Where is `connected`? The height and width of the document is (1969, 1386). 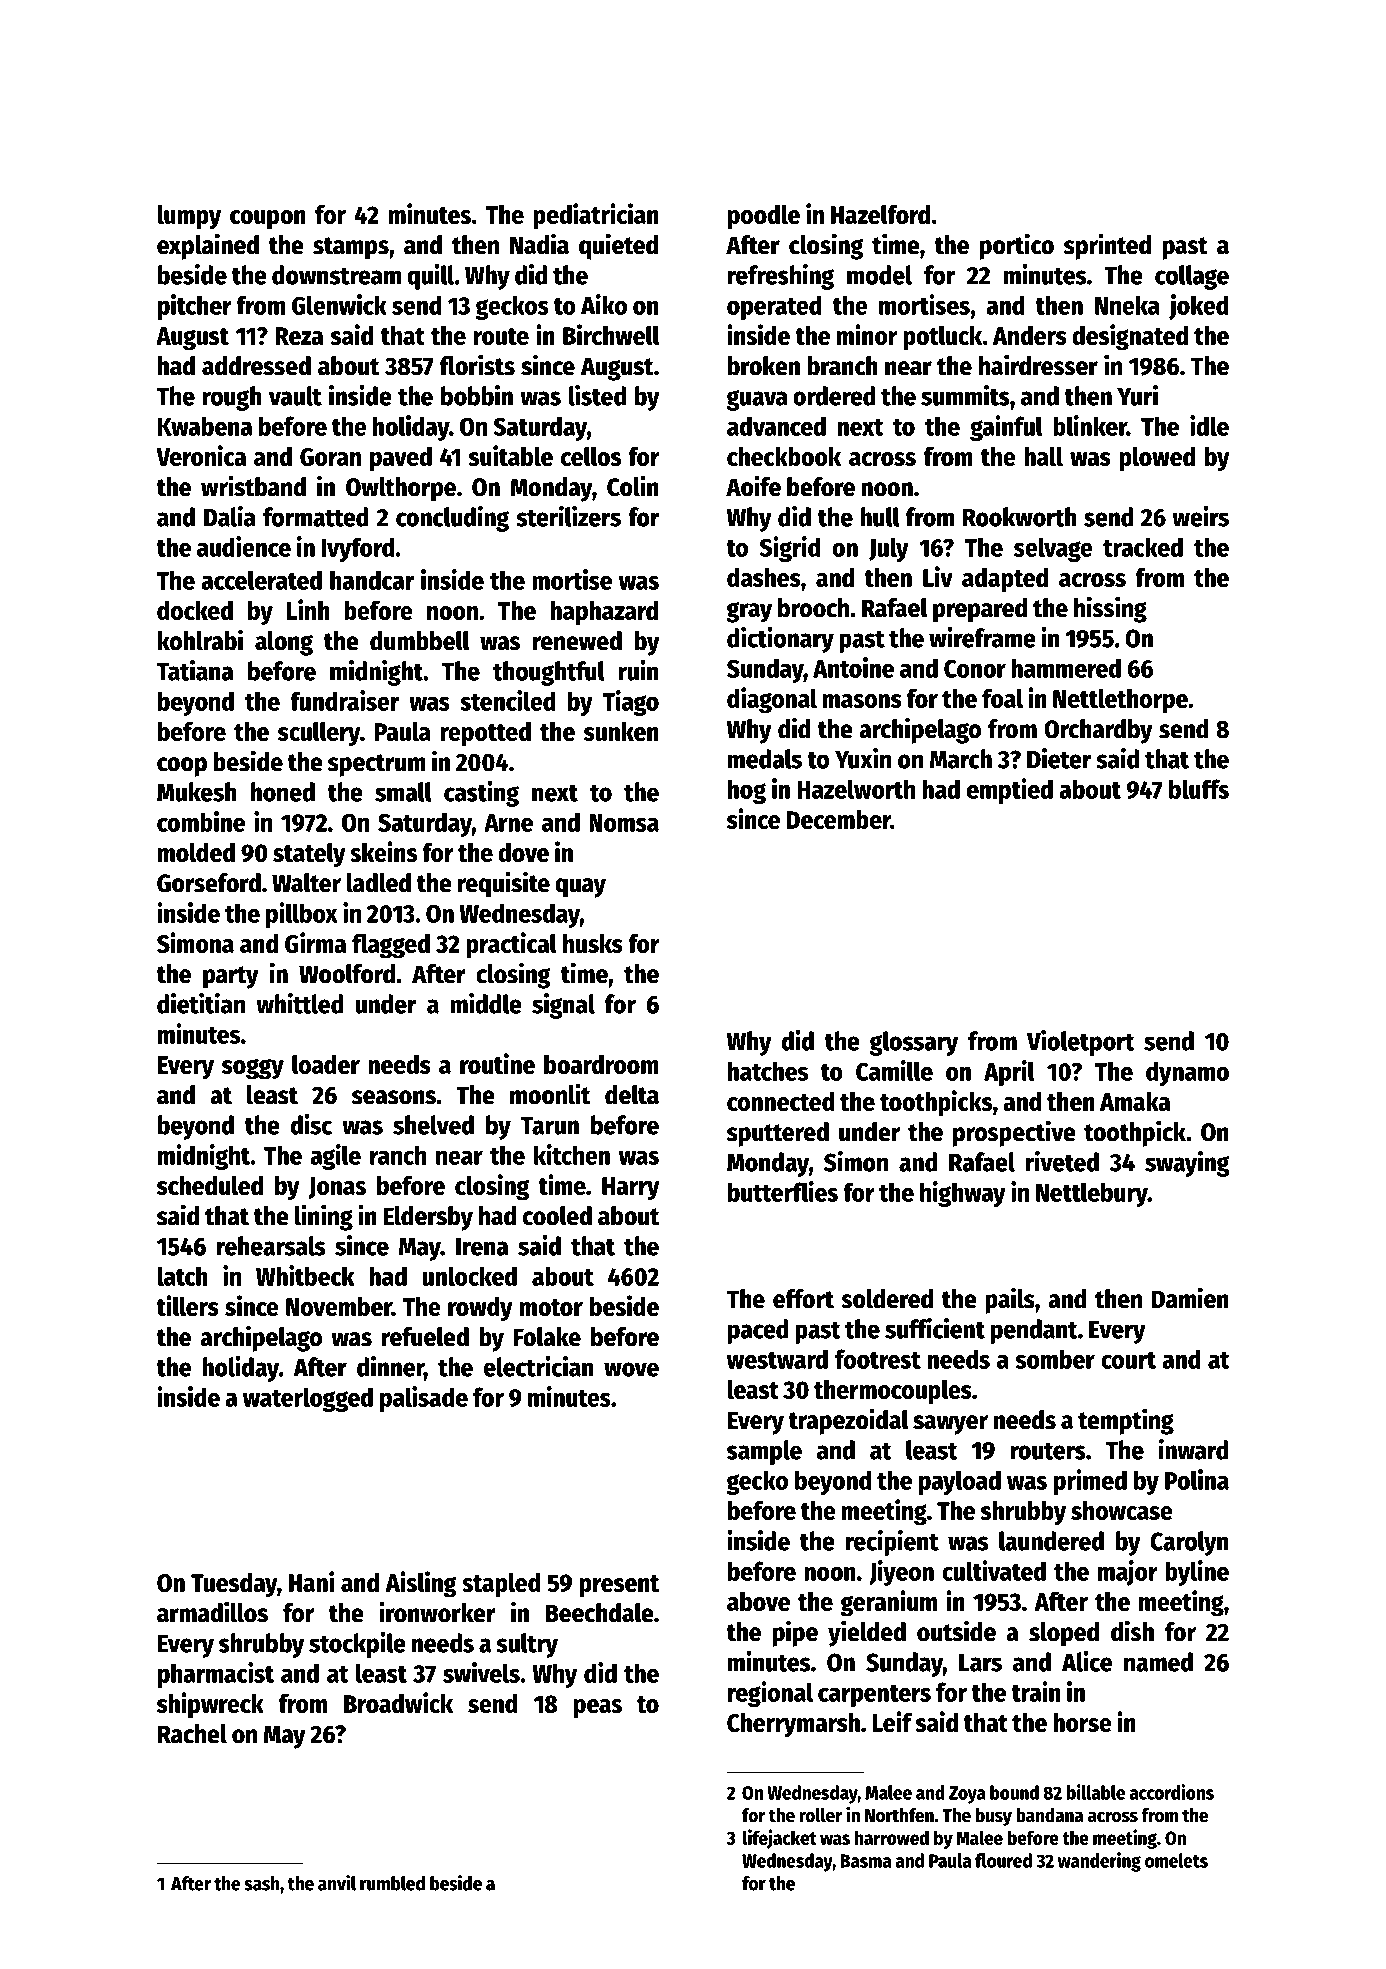
connected is located at coordinates (781, 1101).
